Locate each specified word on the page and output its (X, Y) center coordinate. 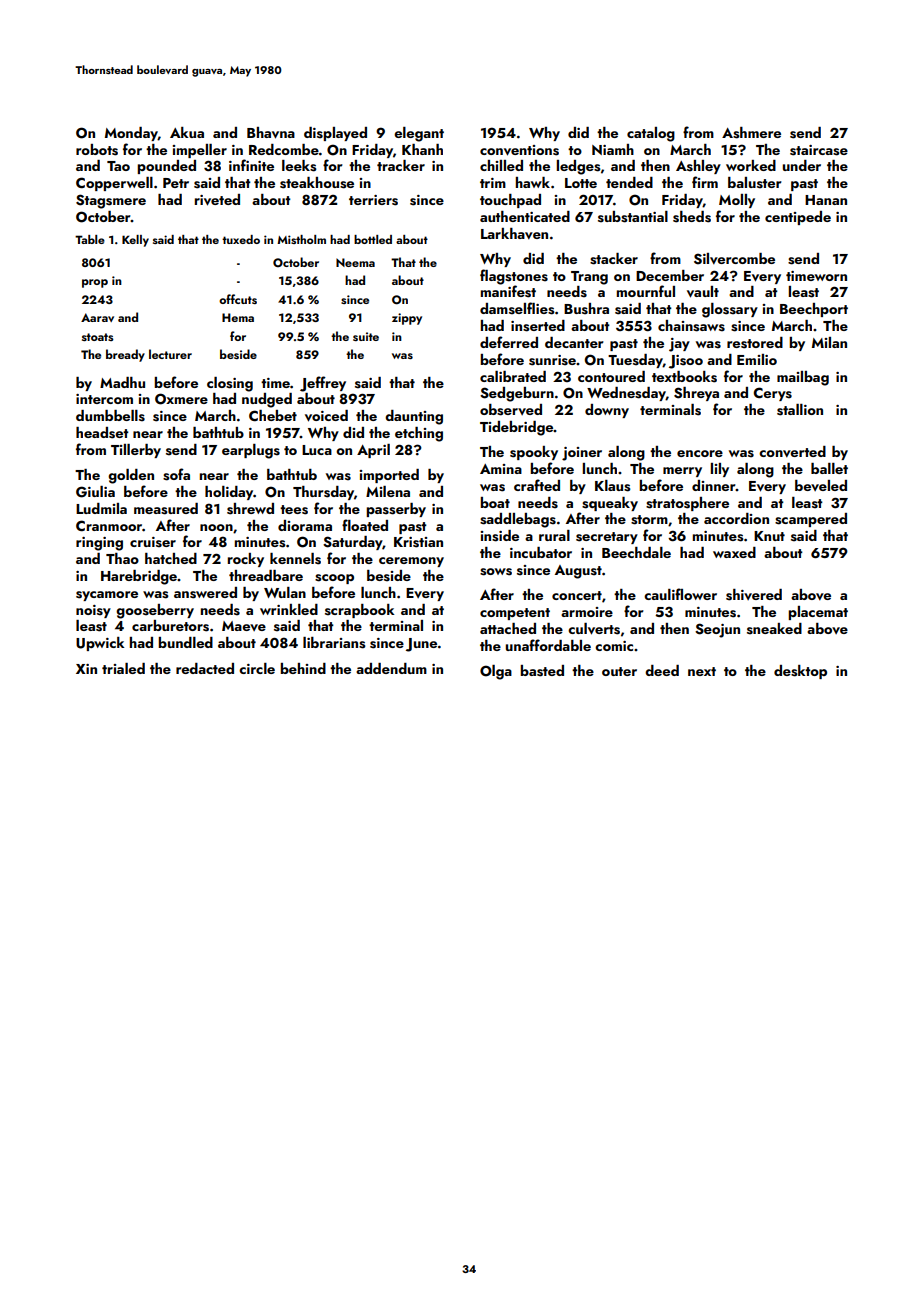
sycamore (107, 596)
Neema (355, 262)
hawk (533, 182)
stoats (98, 337)
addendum (391, 668)
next (702, 671)
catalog (651, 134)
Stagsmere (111, 201)
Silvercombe (734, 259)
